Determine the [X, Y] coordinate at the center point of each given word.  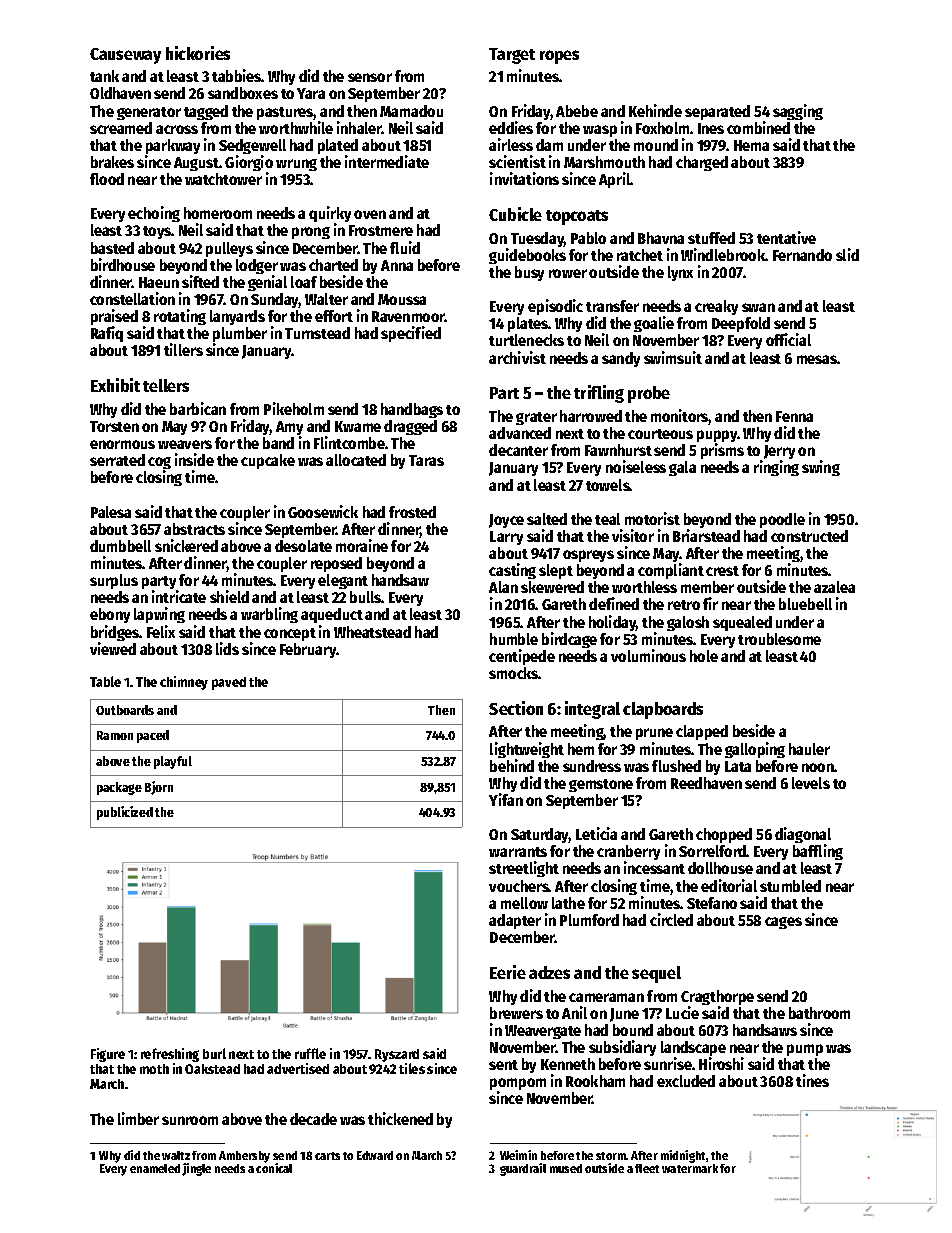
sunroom [190, 1120]
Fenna [794, 416]
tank [104, 76]
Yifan [506, 799]
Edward [375, 1155]
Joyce [506, 521]
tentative [786, 237]
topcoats [577, 217]
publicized [125, 813]
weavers [185, 444]
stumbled [790, 886]
